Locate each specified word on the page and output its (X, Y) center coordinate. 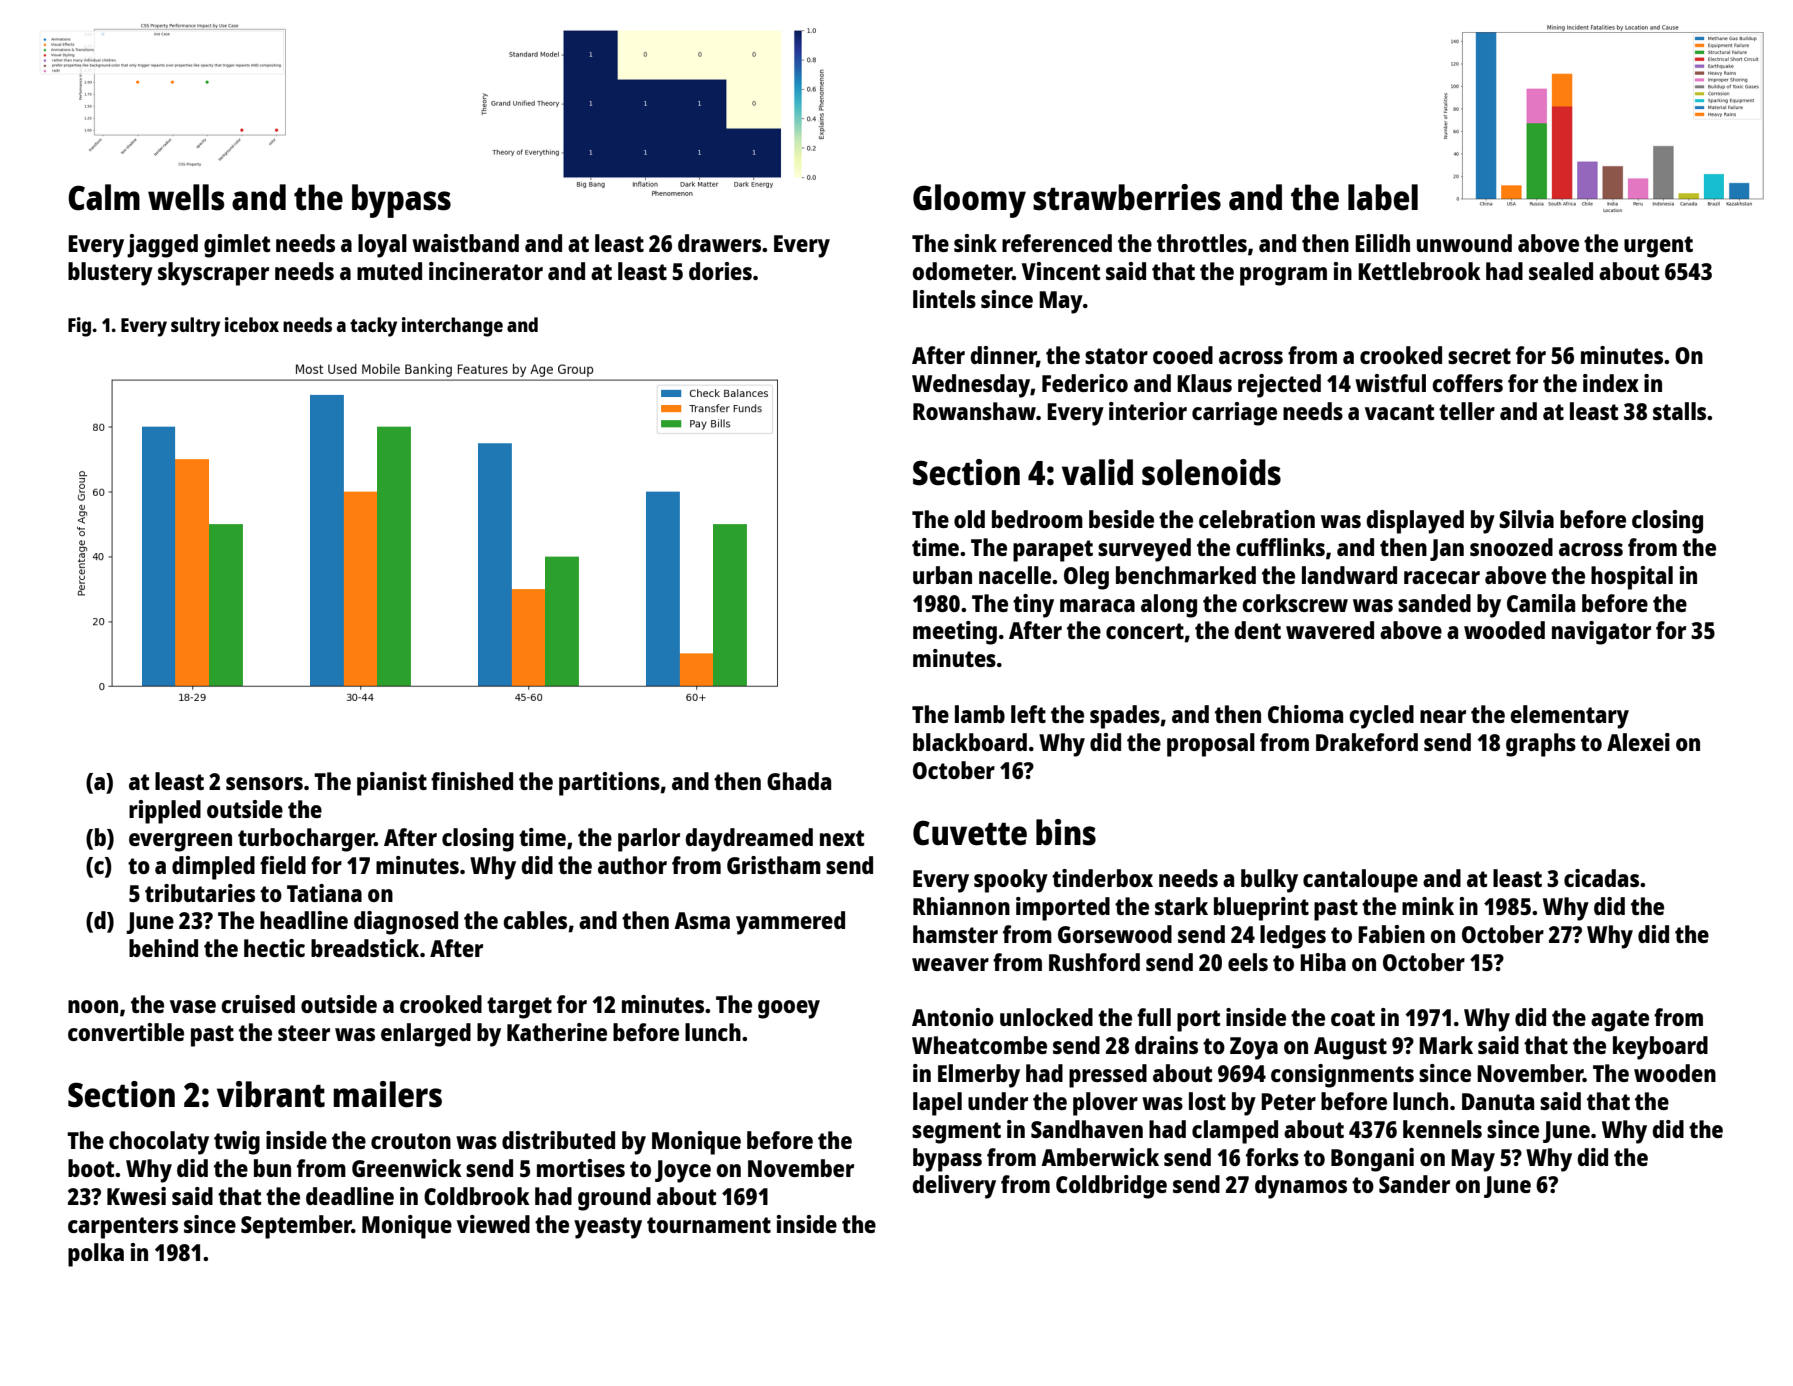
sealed (1561, 271)
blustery (110, 274)
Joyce (683, 1171)
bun (272, 1168)
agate (1620, 1021)
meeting (955, 633)
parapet (1053, 551)
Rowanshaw (974, 411)
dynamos (1301, 1187)
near (1443, 716)
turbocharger (306, 840)
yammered (790, 923)
